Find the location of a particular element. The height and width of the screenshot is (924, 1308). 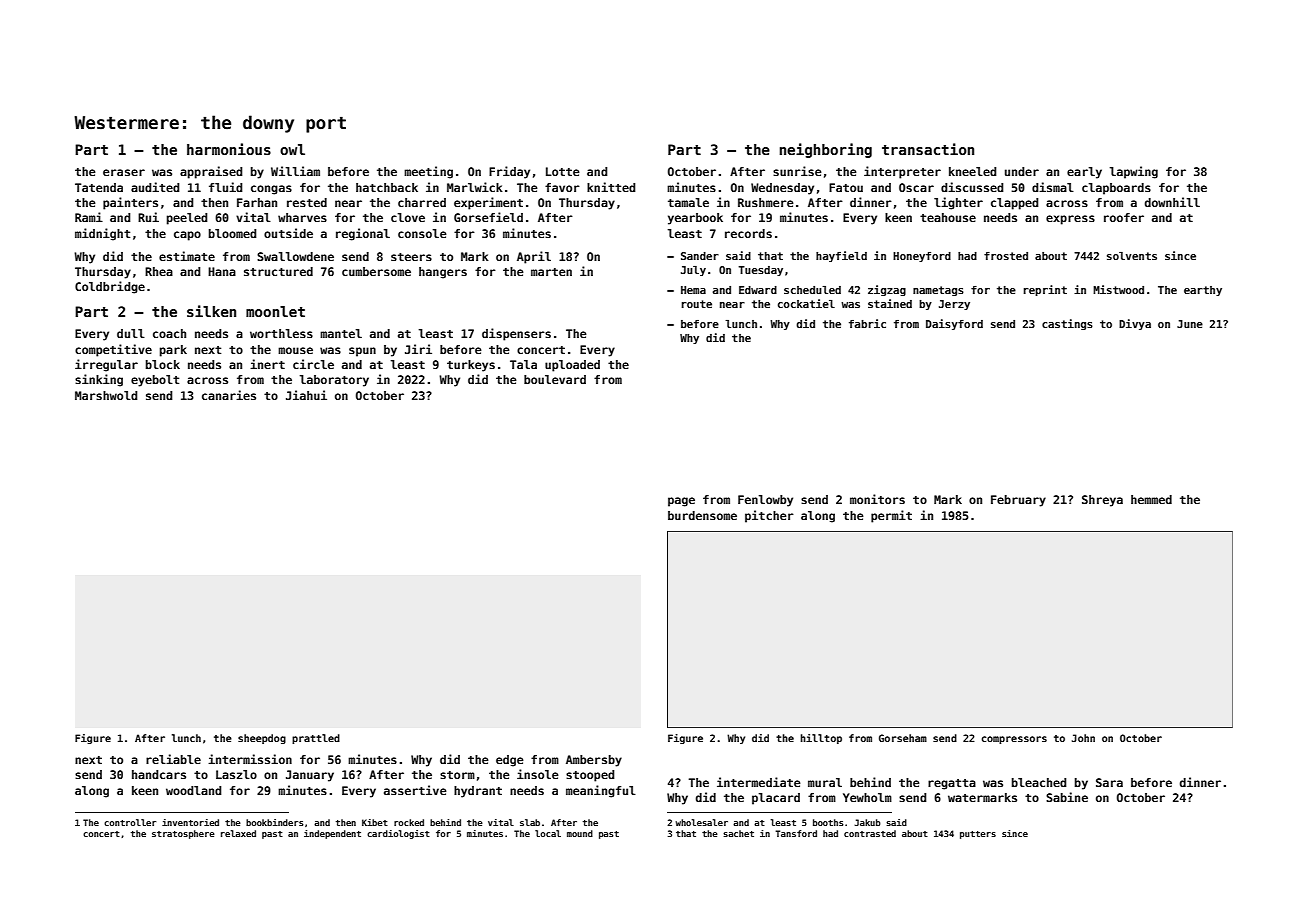

Divya is located at coordinates (1135, 324).
